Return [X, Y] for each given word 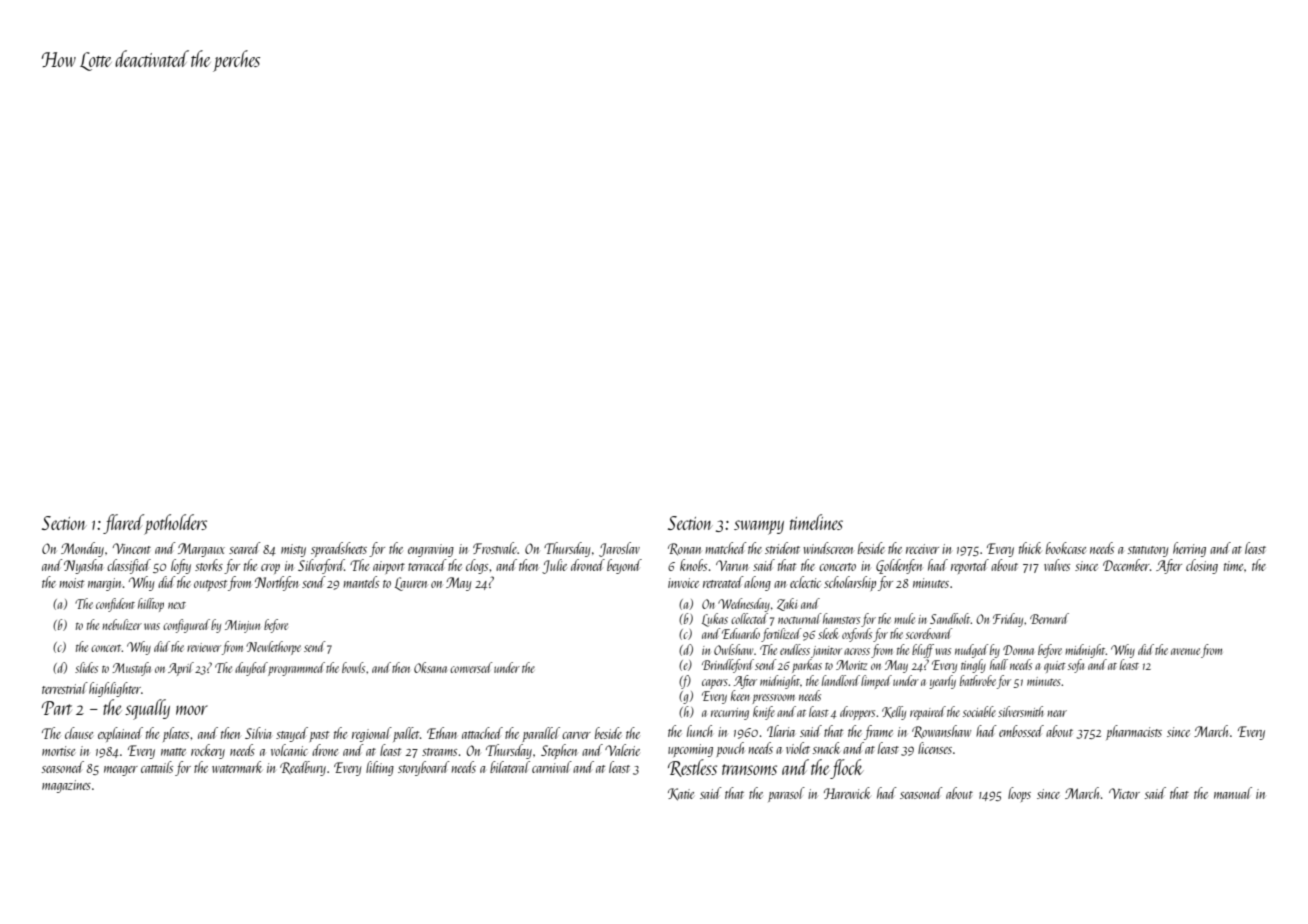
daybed [251, 669]
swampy [759, 527]
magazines [66, 786]
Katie [681, 794]
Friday [1008, 620]
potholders [175, 524]
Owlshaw [733, 649]
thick [1030, 548]
